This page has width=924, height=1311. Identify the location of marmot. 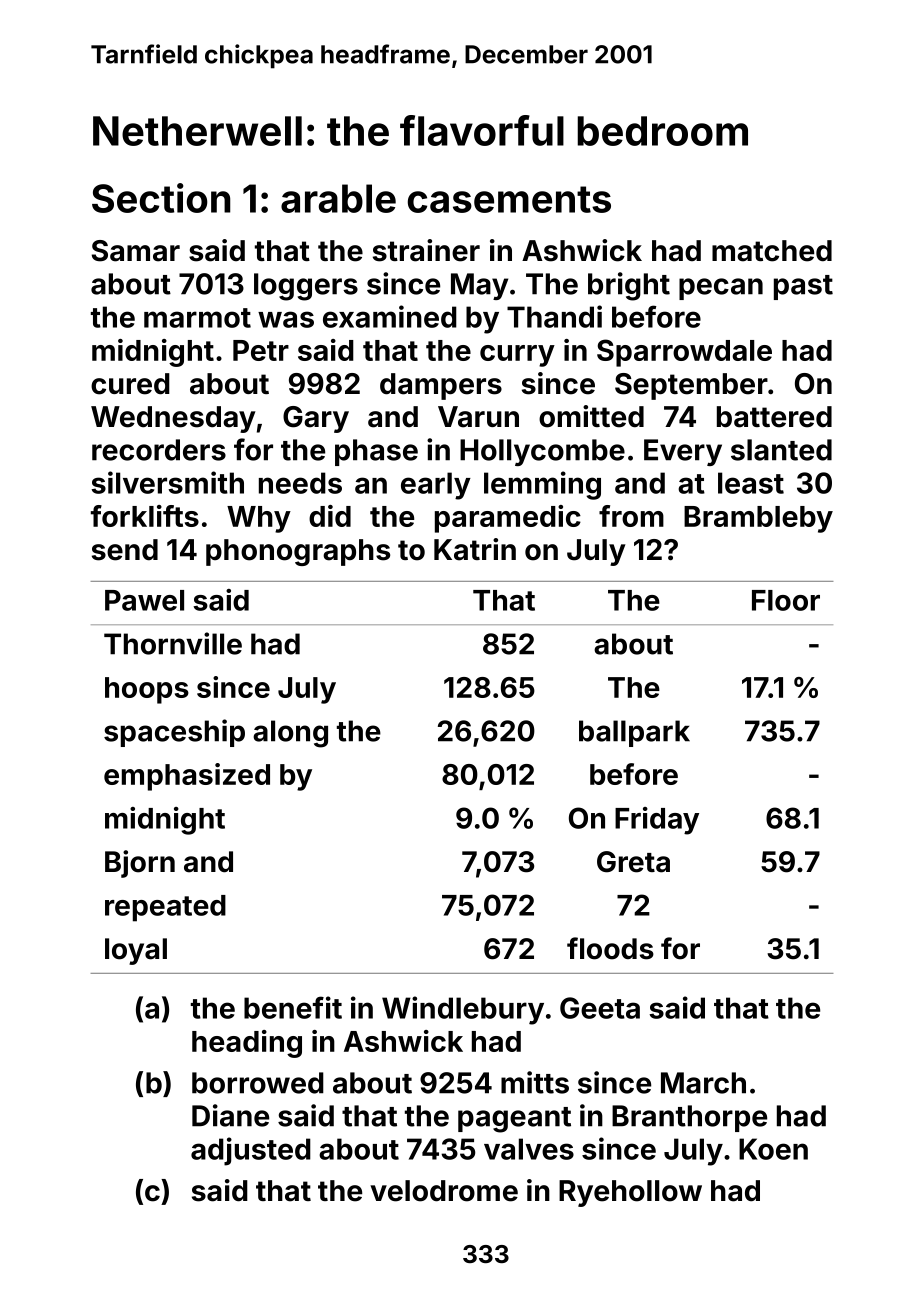
(197, 318).
